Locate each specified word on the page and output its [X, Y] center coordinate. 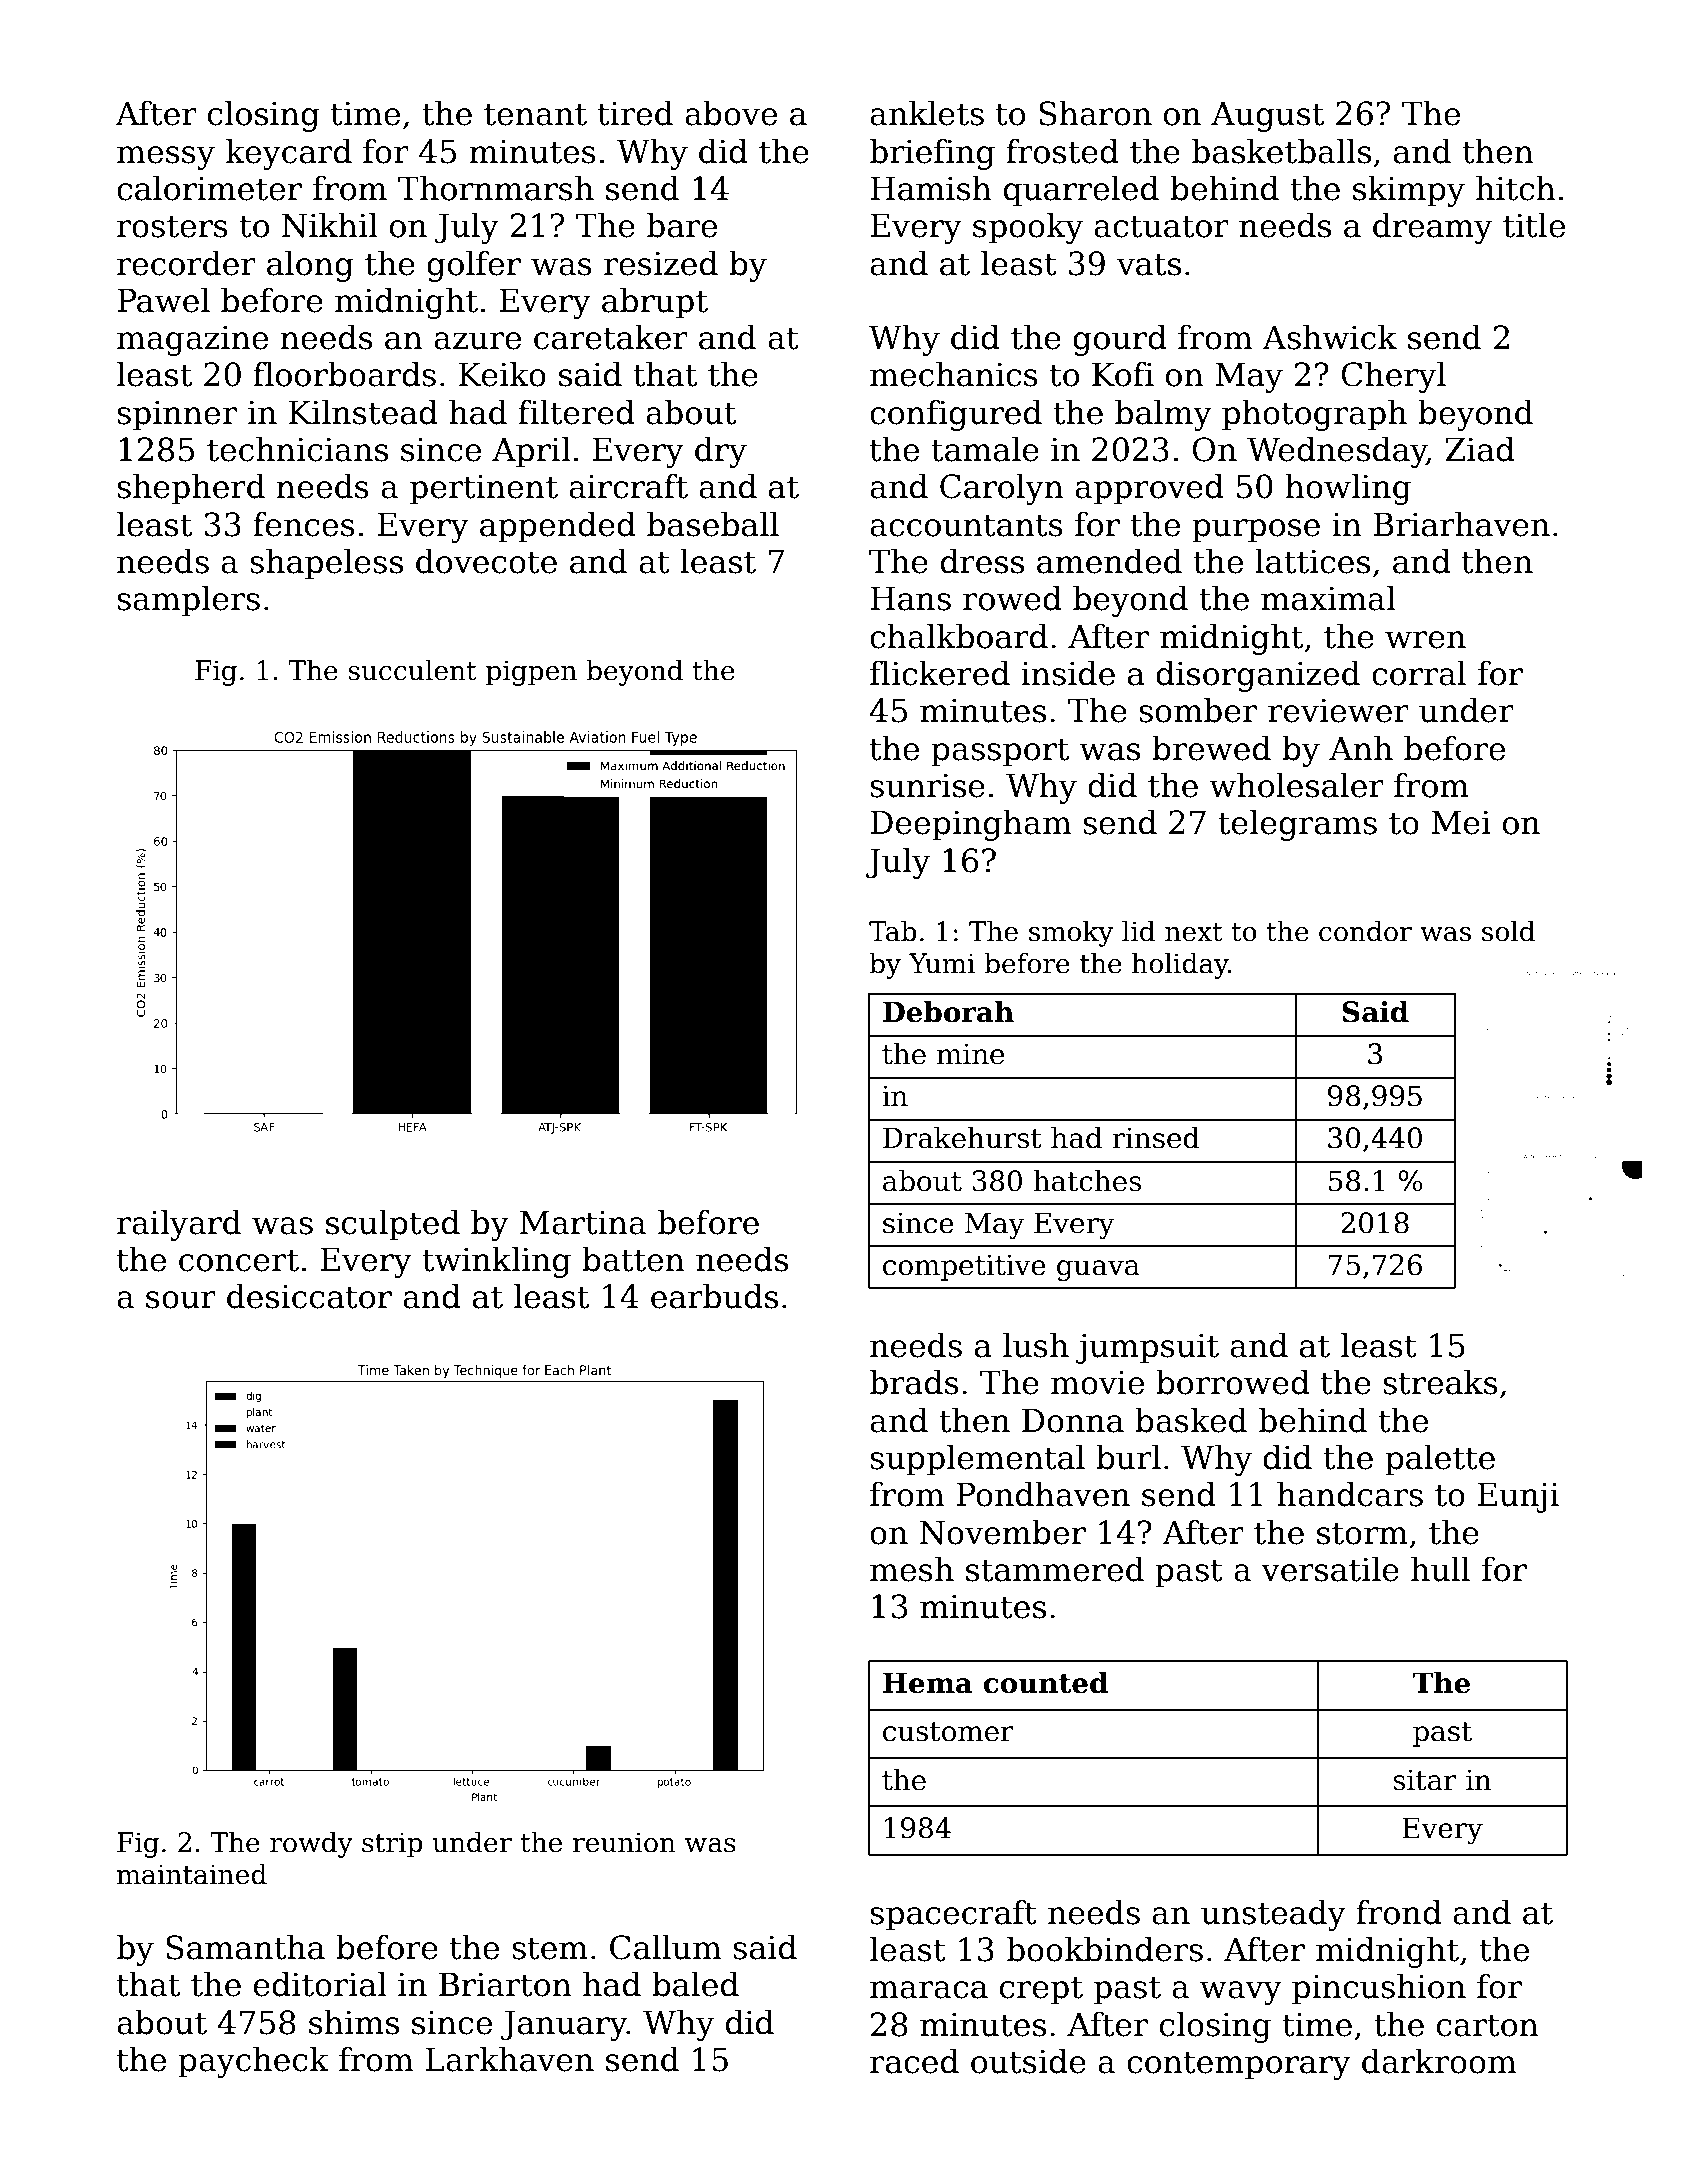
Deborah [948, 1011]
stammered [1055, 1569]
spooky [1028, 228]
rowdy [311, 1844]
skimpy [1409, 191]
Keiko [502, 374]
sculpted [393, 1225]
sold [1508, 931]
